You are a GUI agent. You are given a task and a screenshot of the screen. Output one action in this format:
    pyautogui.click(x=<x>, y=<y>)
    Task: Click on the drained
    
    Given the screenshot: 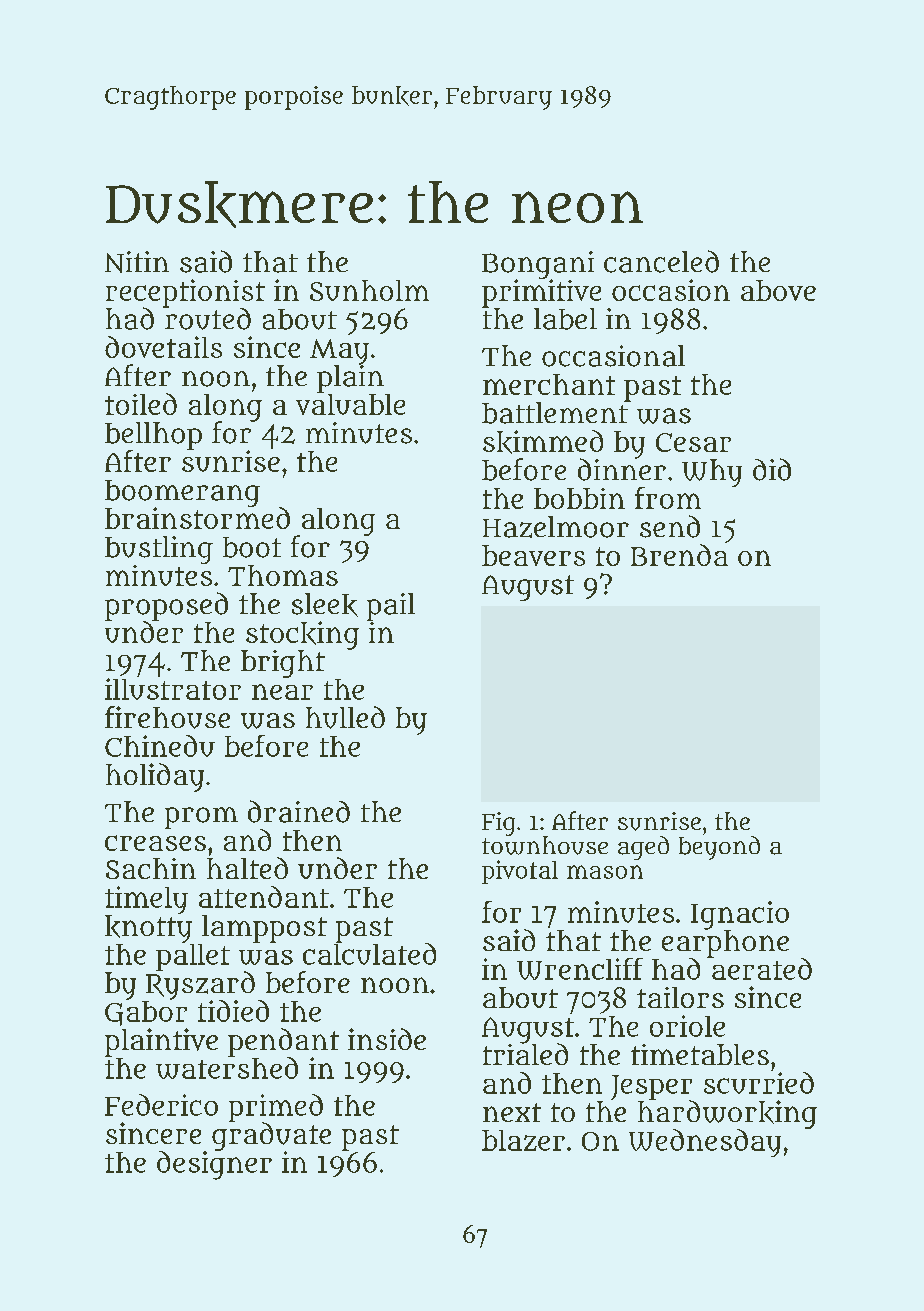 What is the action you would take?
    pyautogui.click(x=299, y=811)
